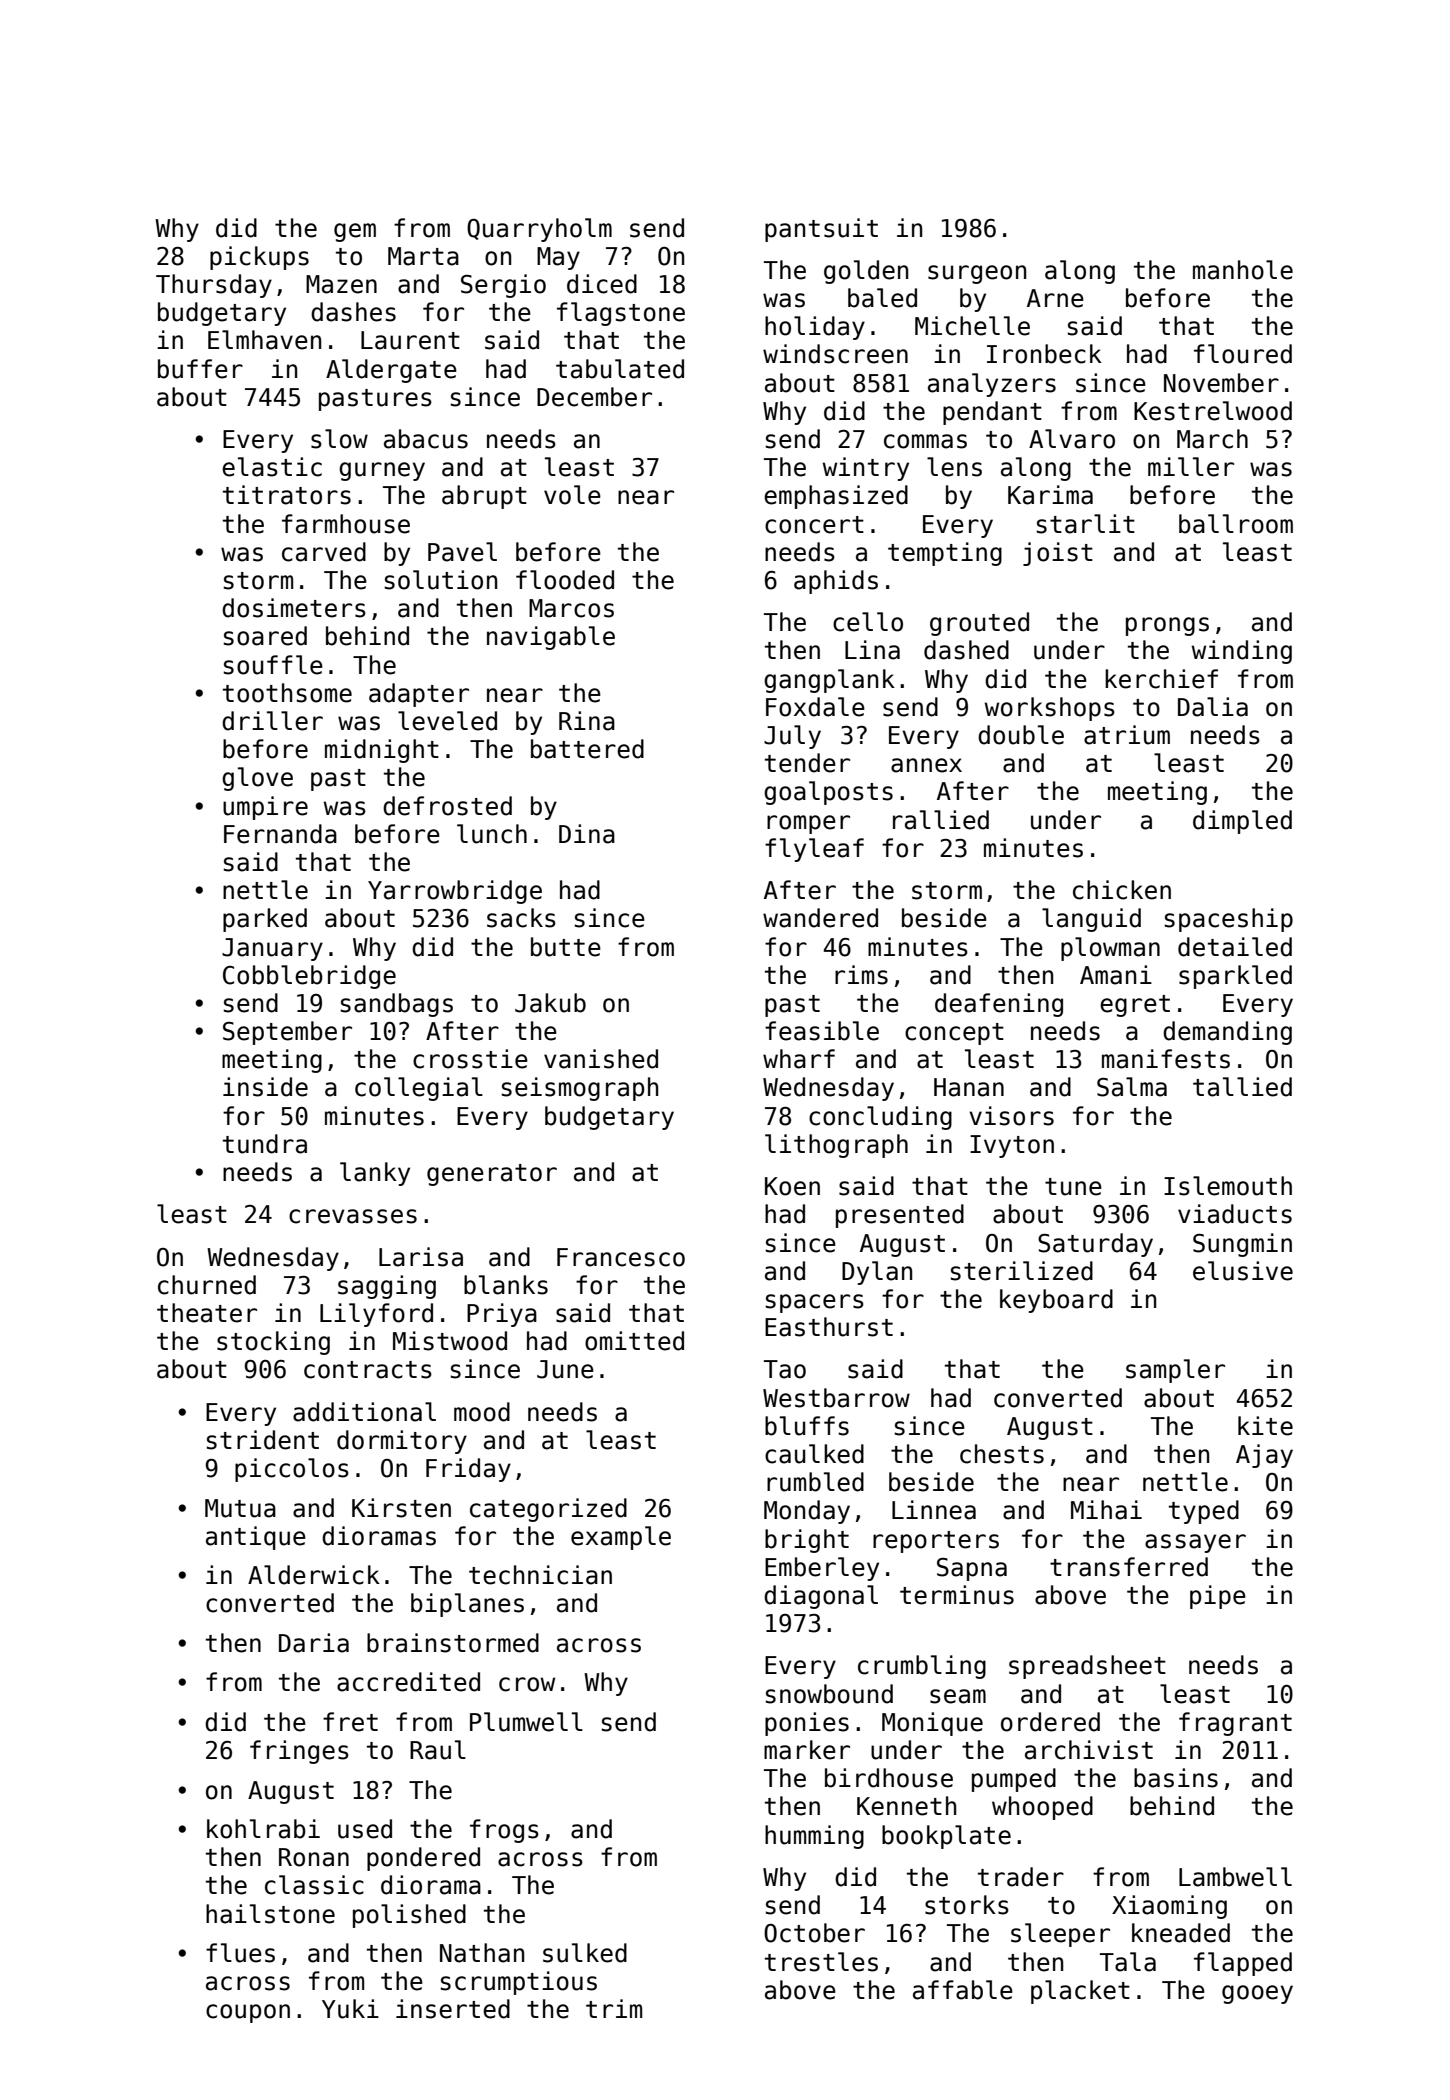 This screenshot has height=2100, width=1450. Describe the element at coordinates (1228, 1186) in the screenshot. I see `Islemouth` at that location.
